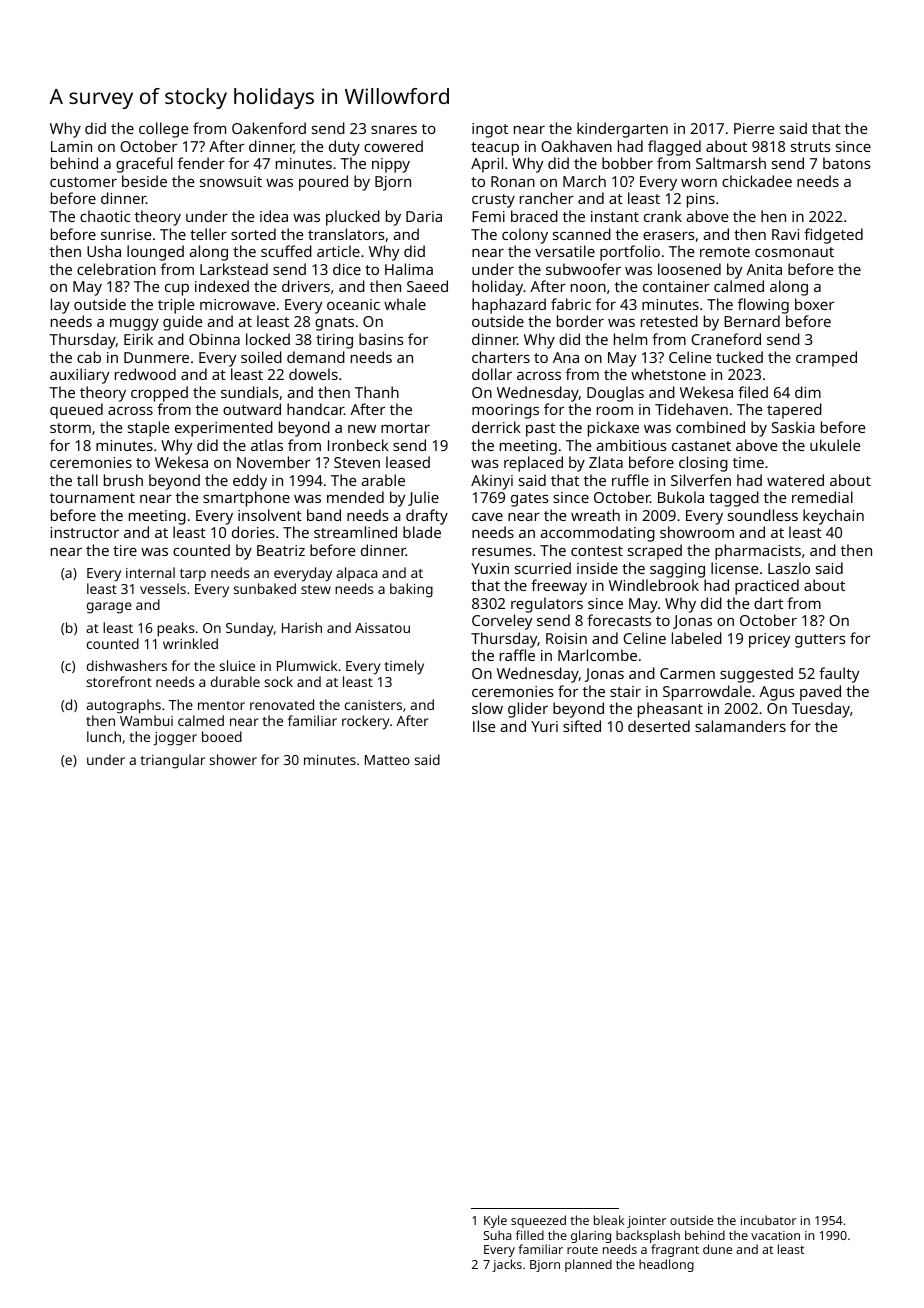  Describe the element at coordinates (699, 183) in the document. I see `worn` at that location.
